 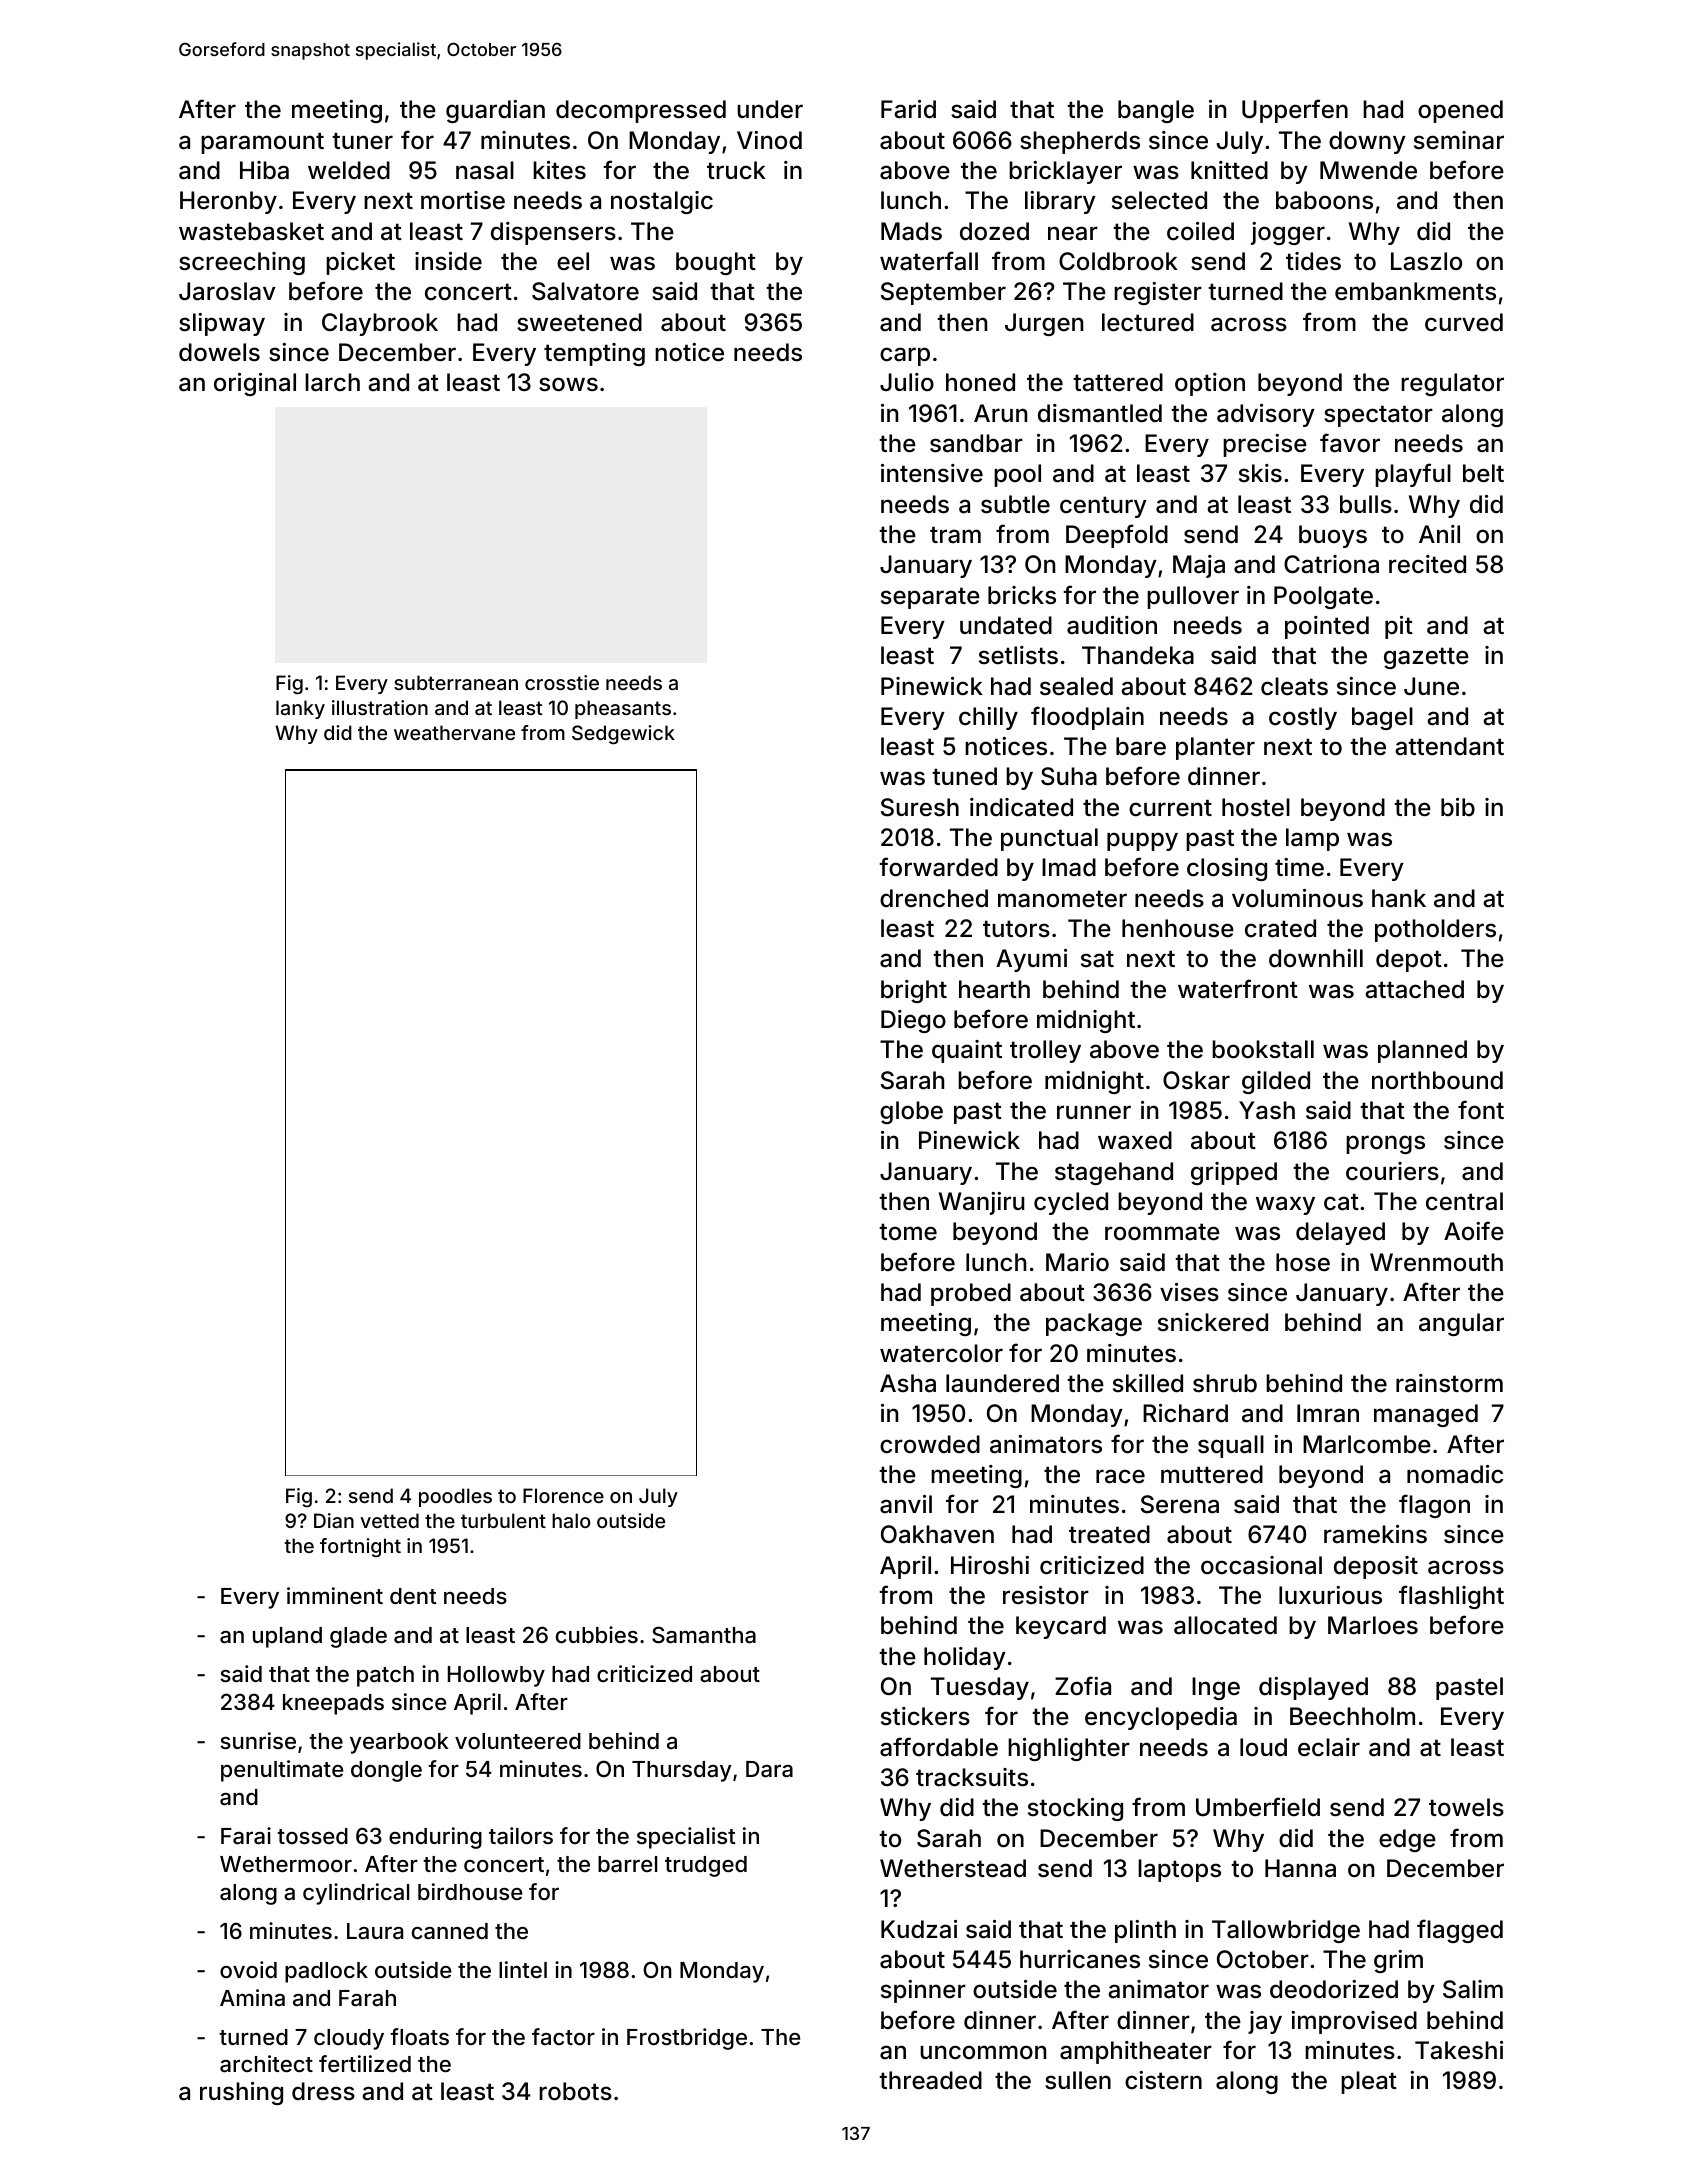 What do you see at coordinates (300, 709) in the screenshot?
I see `lanky` at bounding box center [300, 709].
